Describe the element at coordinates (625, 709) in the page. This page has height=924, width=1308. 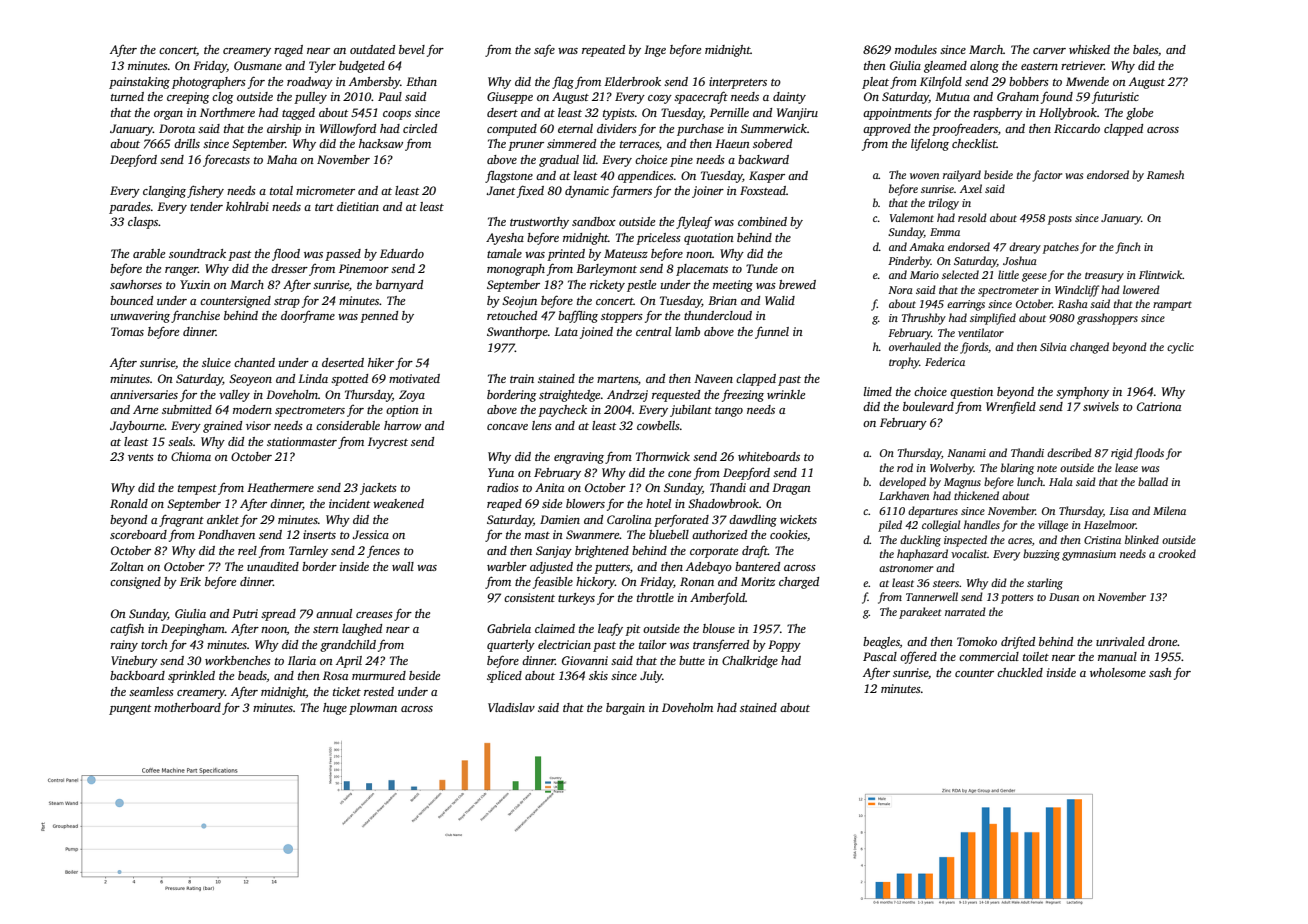
I see `bargain` at that location.
